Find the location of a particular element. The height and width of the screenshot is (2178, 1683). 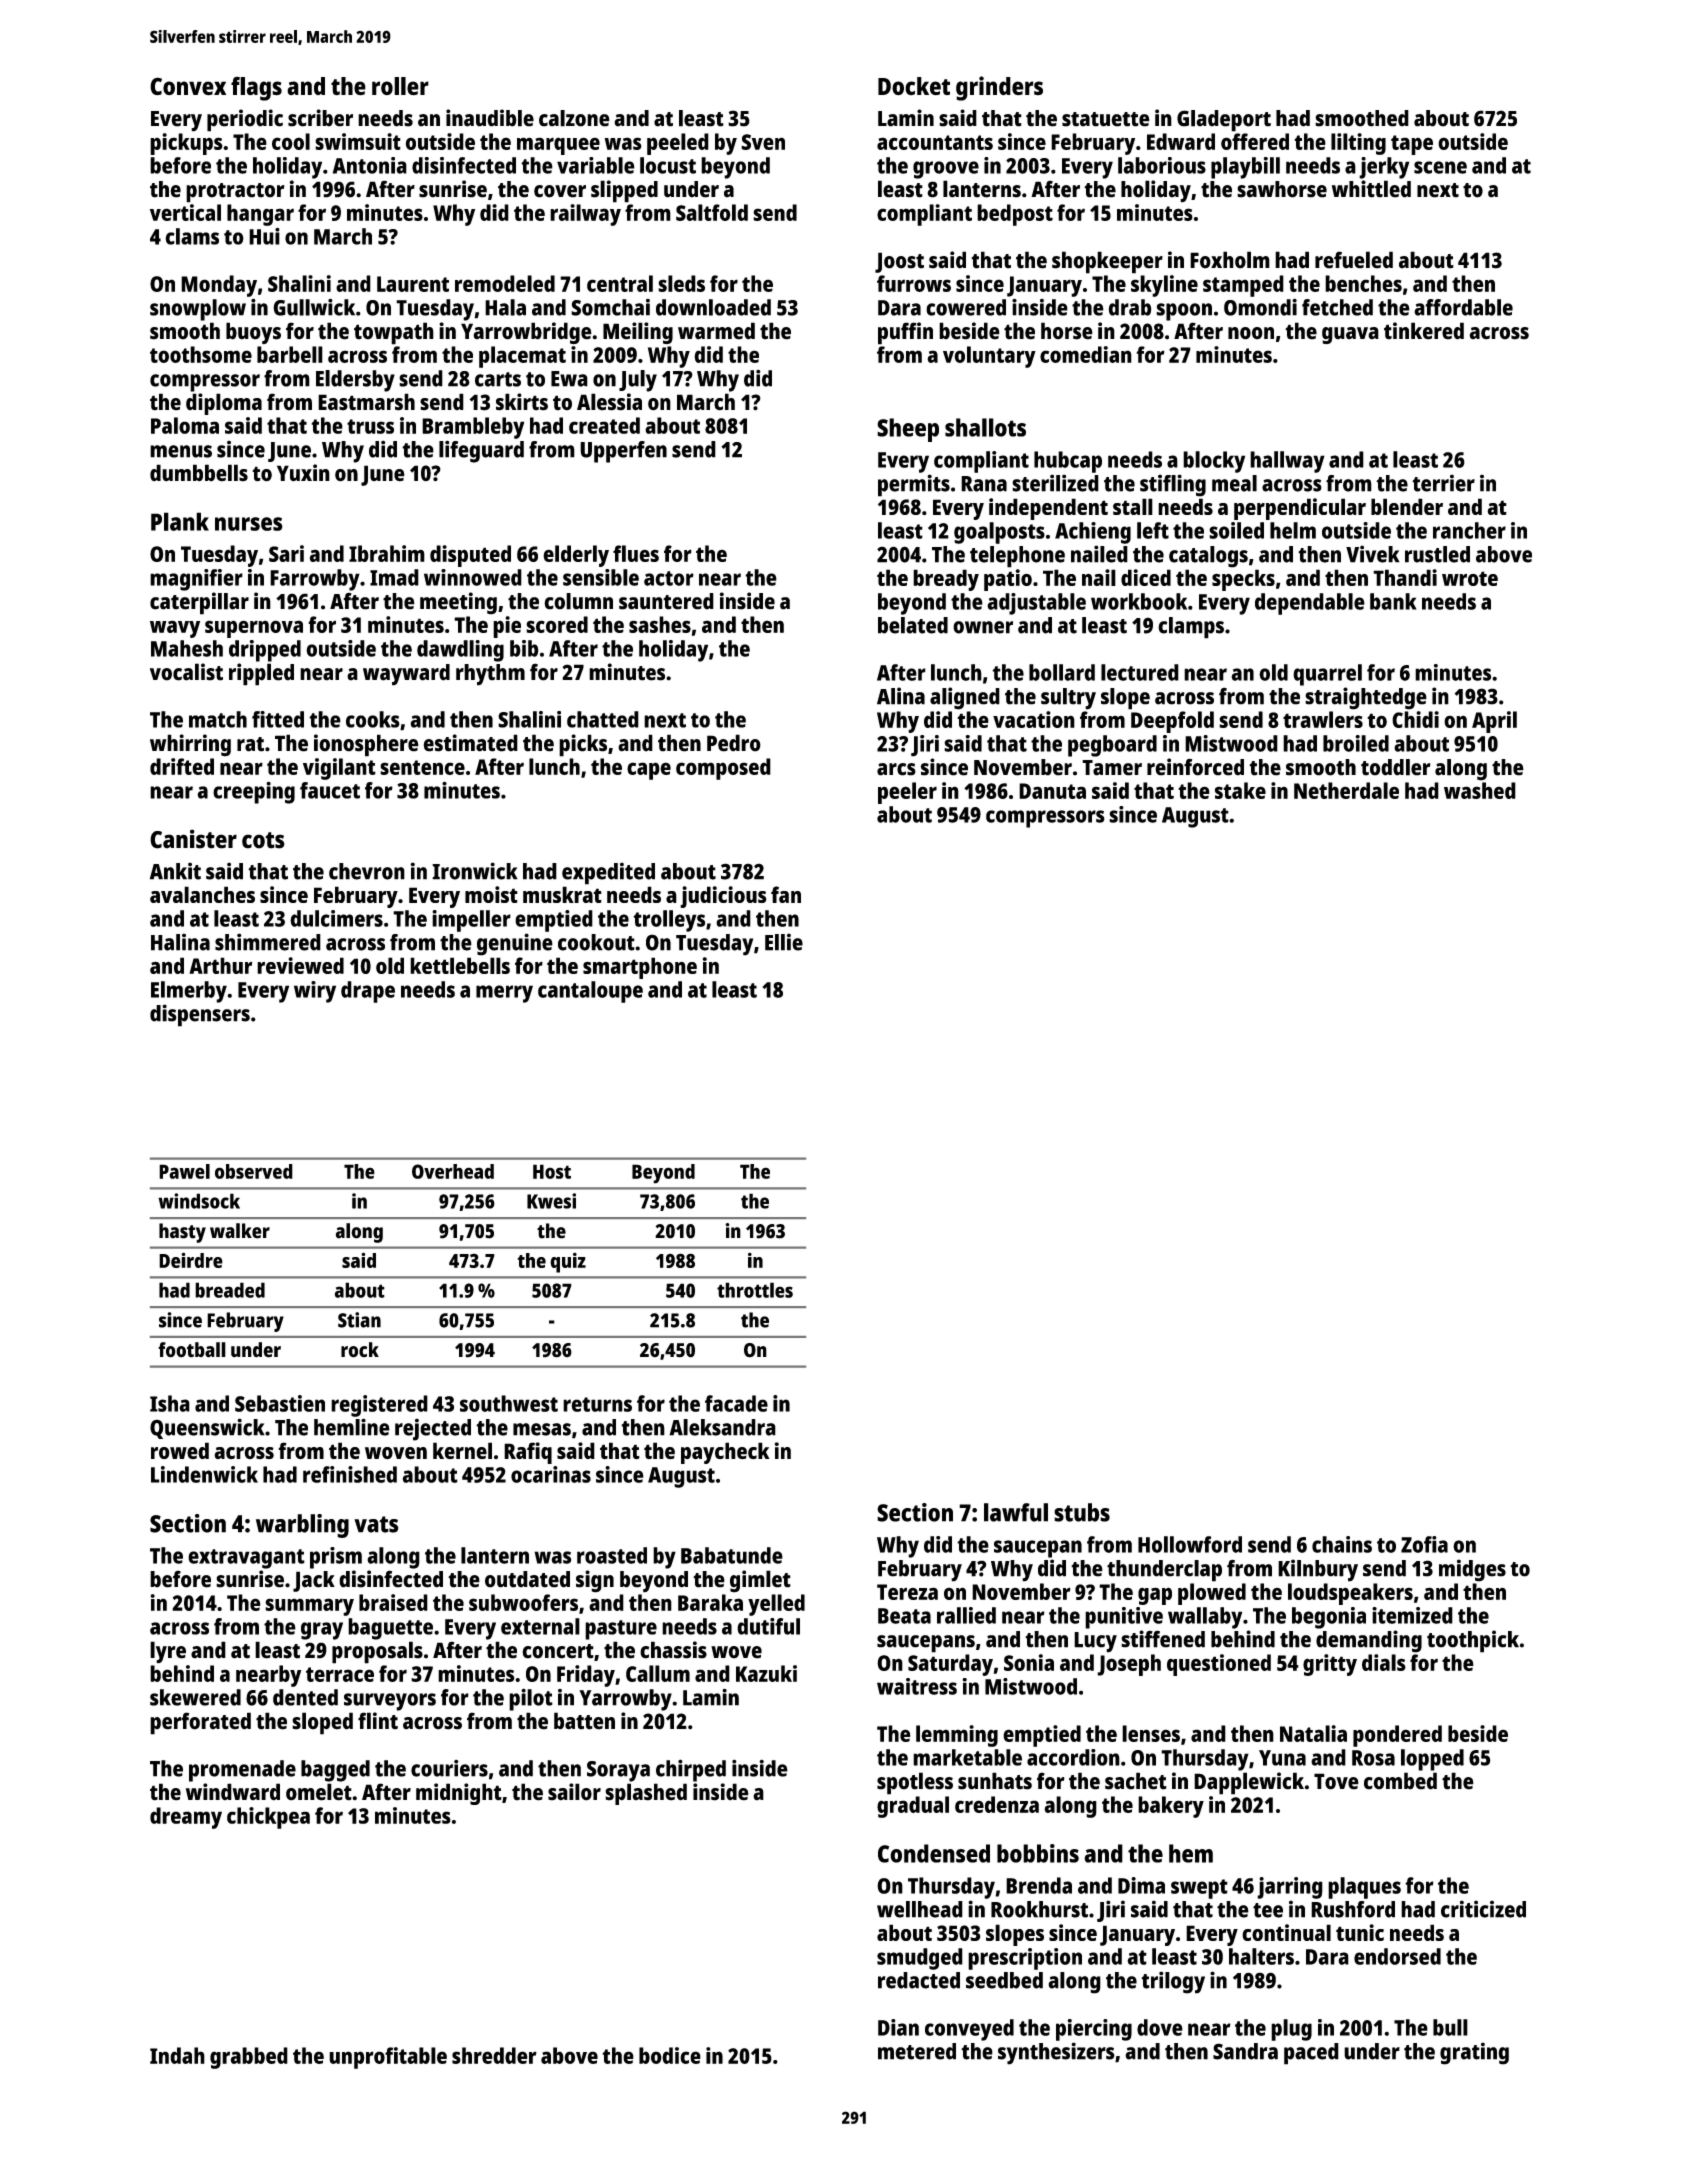

washed is located at coordinates (1480, 790).
